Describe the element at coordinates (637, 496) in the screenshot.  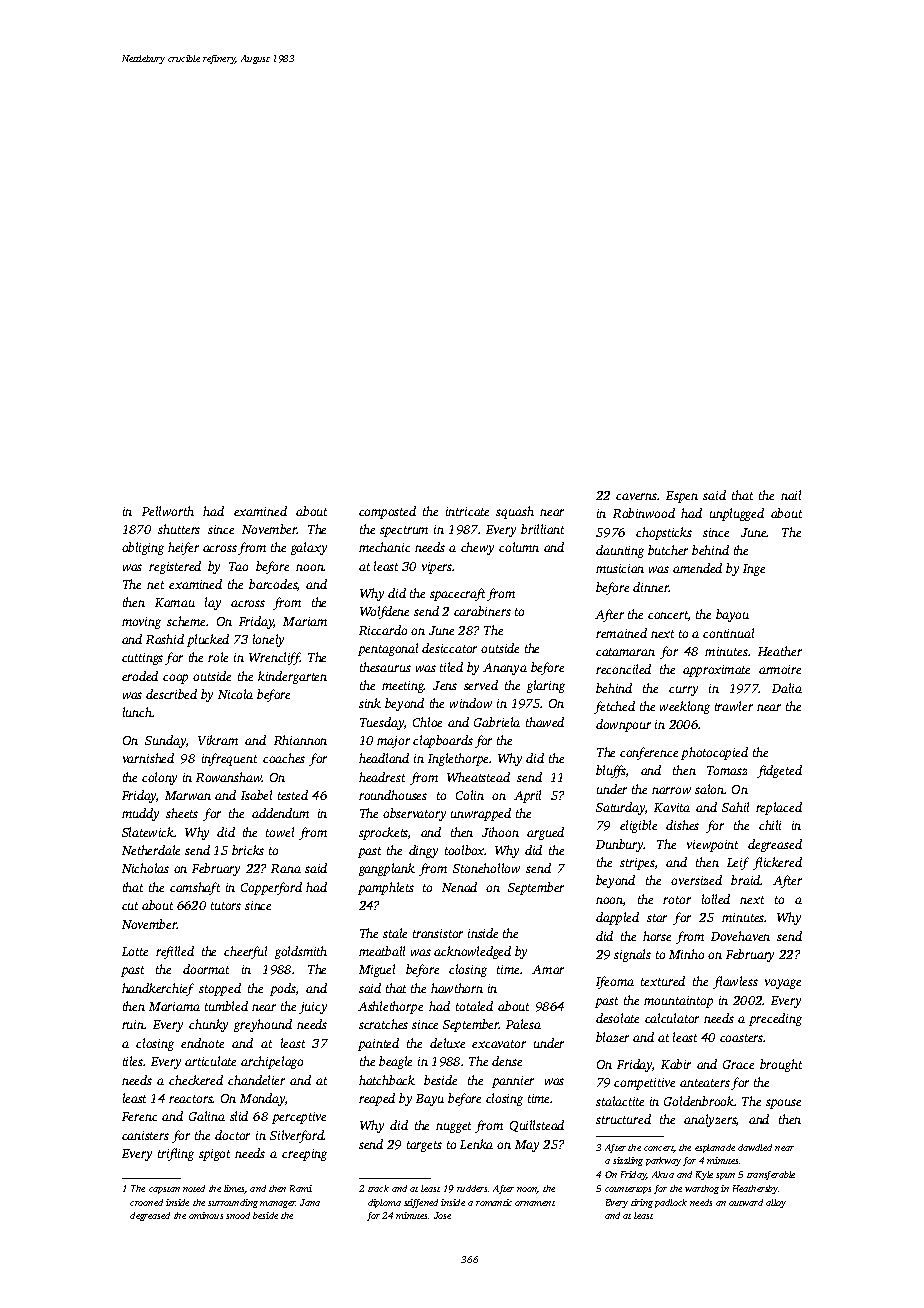
I see `caverns` at that location.
